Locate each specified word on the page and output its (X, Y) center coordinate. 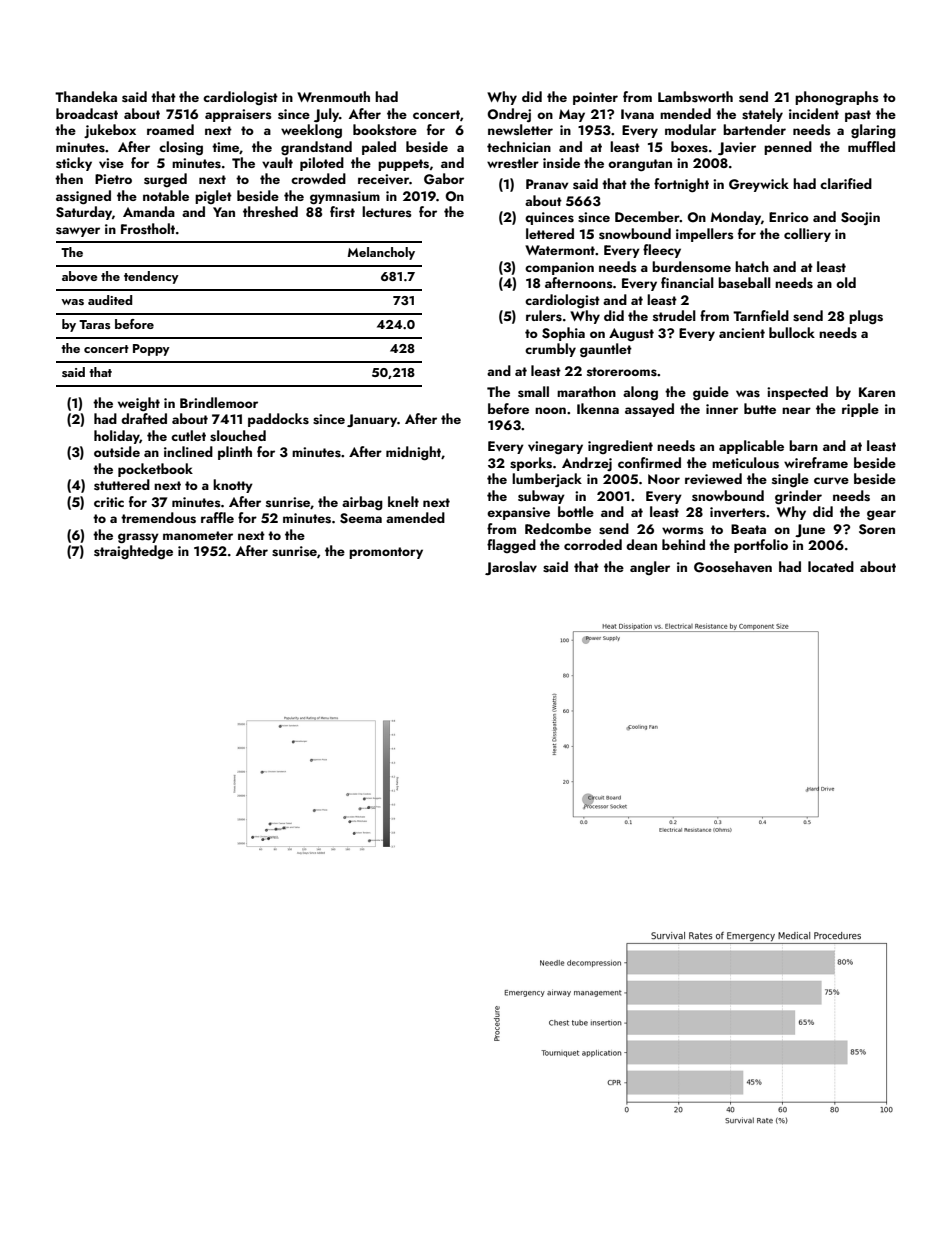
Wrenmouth (333, 96)
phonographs (837, 98)
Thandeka (86, 96)
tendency (151, 277)
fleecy (662, 251)
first (342, 212)
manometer (198, 535)
